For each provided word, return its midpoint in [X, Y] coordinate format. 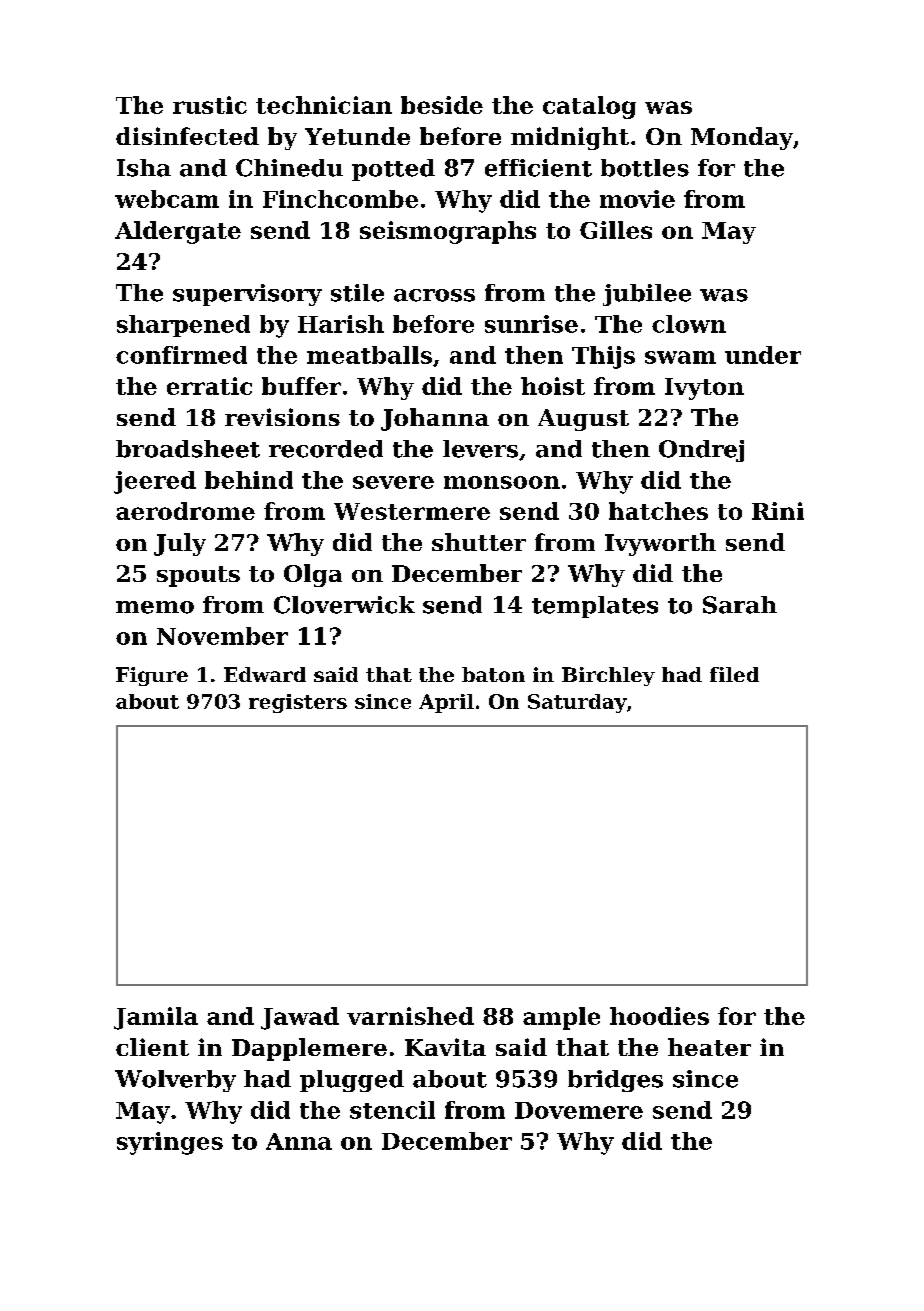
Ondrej [701, 451]
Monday [742, 138]
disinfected [187, 136]
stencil [392, 1110]
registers [298, 703]
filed [734, 674]
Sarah [740, 605]
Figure [152, 676]
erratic [209, 386]
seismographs [448, 232]
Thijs [603, 357]
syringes [170, 1143]
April [446, 703]
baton [493, 674]
